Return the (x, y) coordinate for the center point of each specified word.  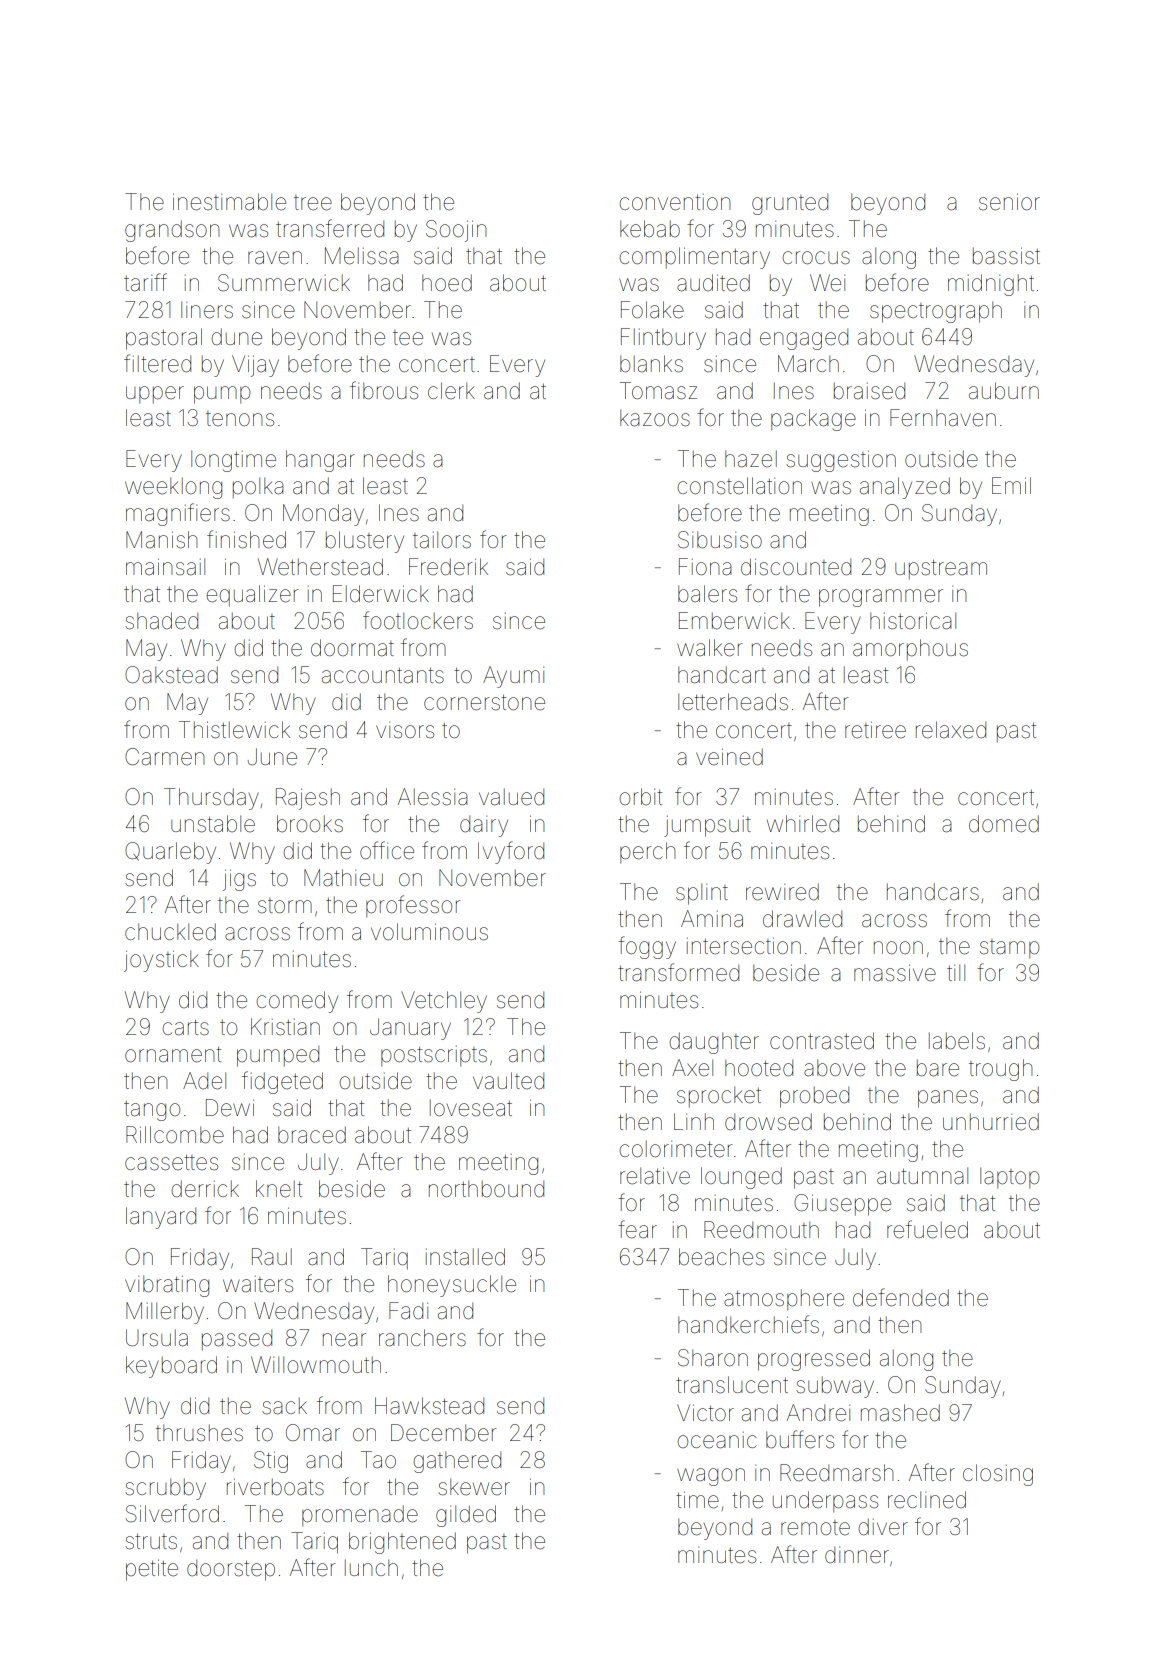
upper (155, 395)
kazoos (655, 418)
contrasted (822, 1041)
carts (185, 1028)
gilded (466, 1516)
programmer (881, 598)
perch (647, 853)
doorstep (231, 1570)
